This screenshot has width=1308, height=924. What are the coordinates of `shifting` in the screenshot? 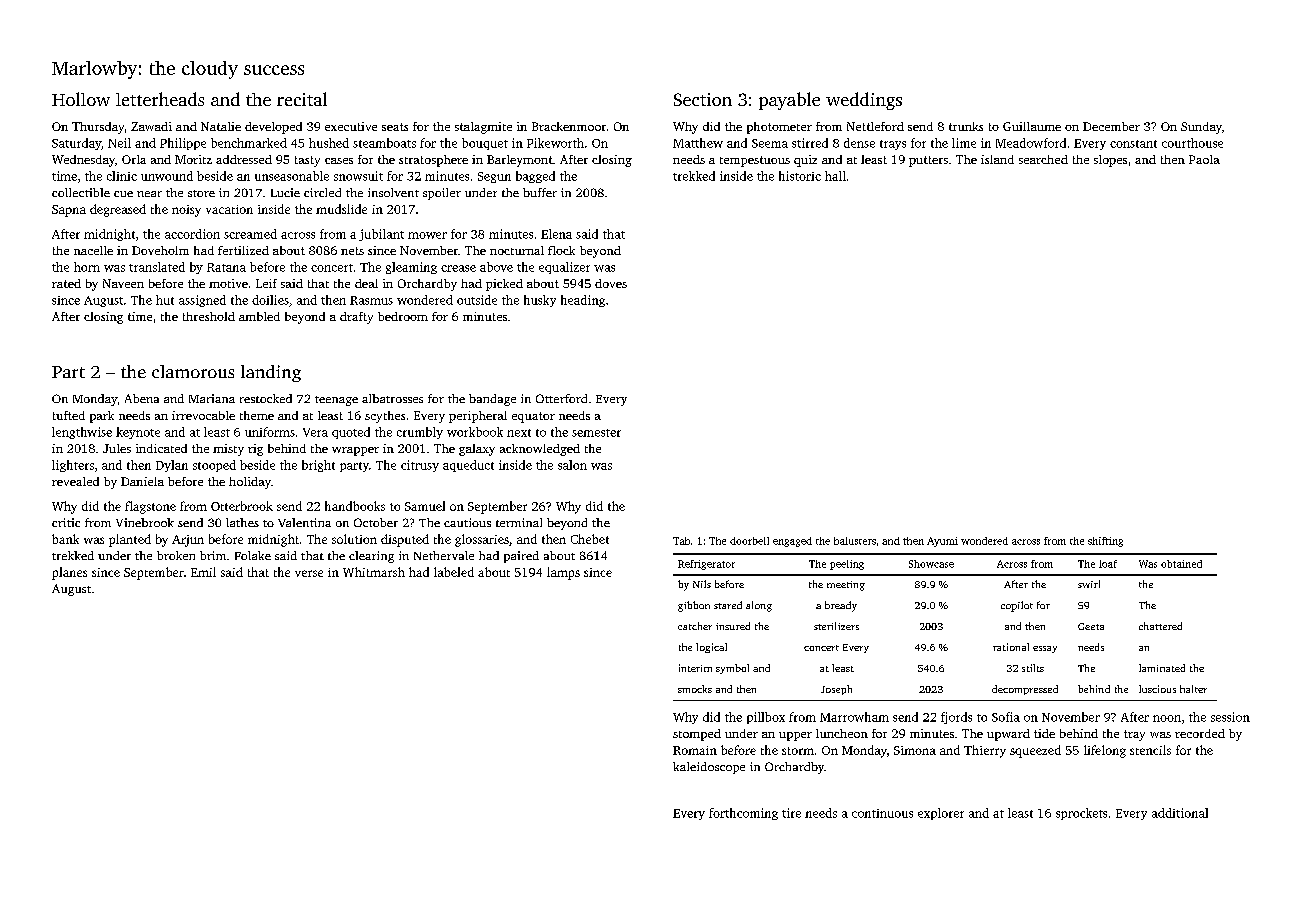 It's located at (1105, 542).
